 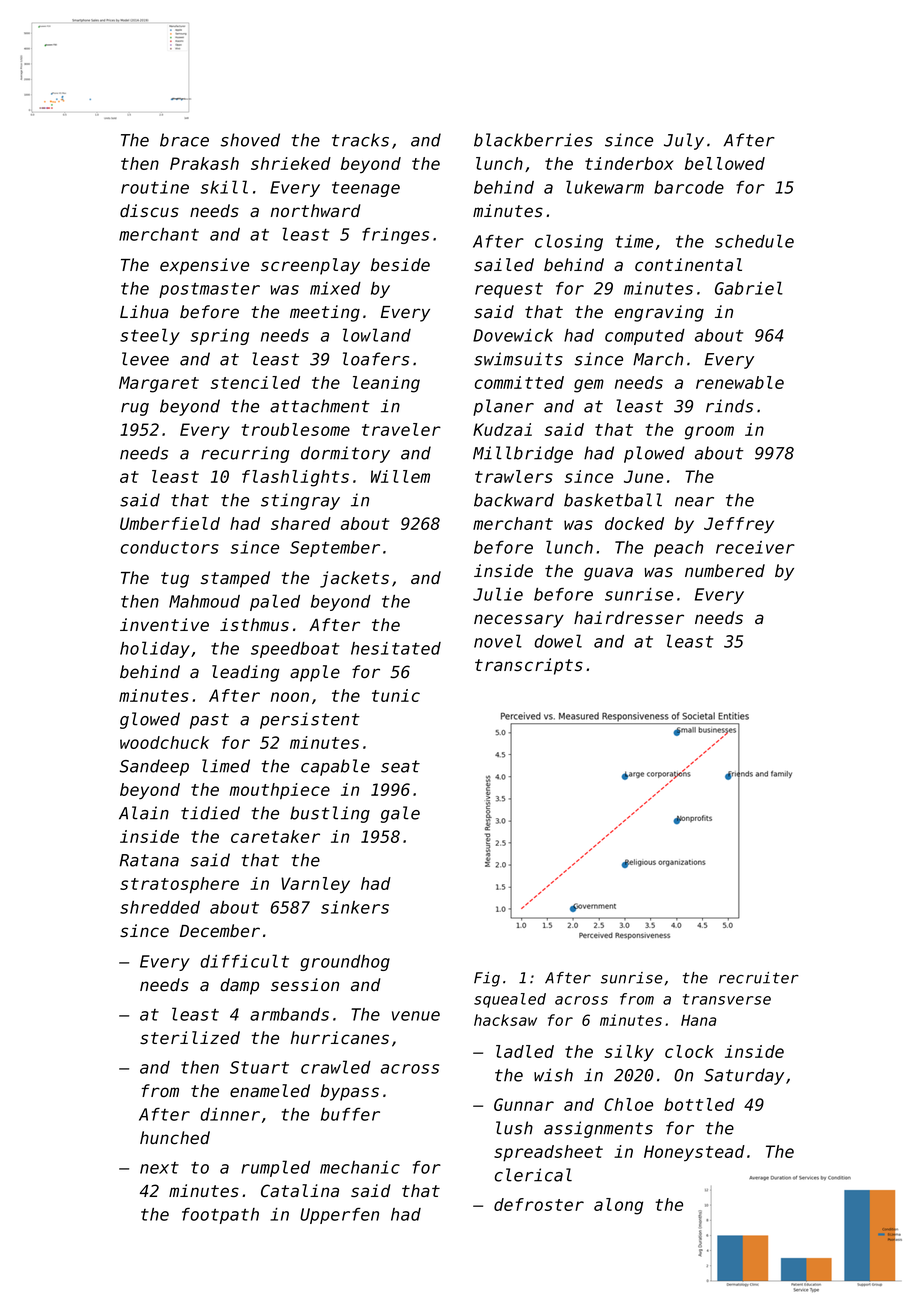 I want to click on backward, so click(x=514, y=500).
